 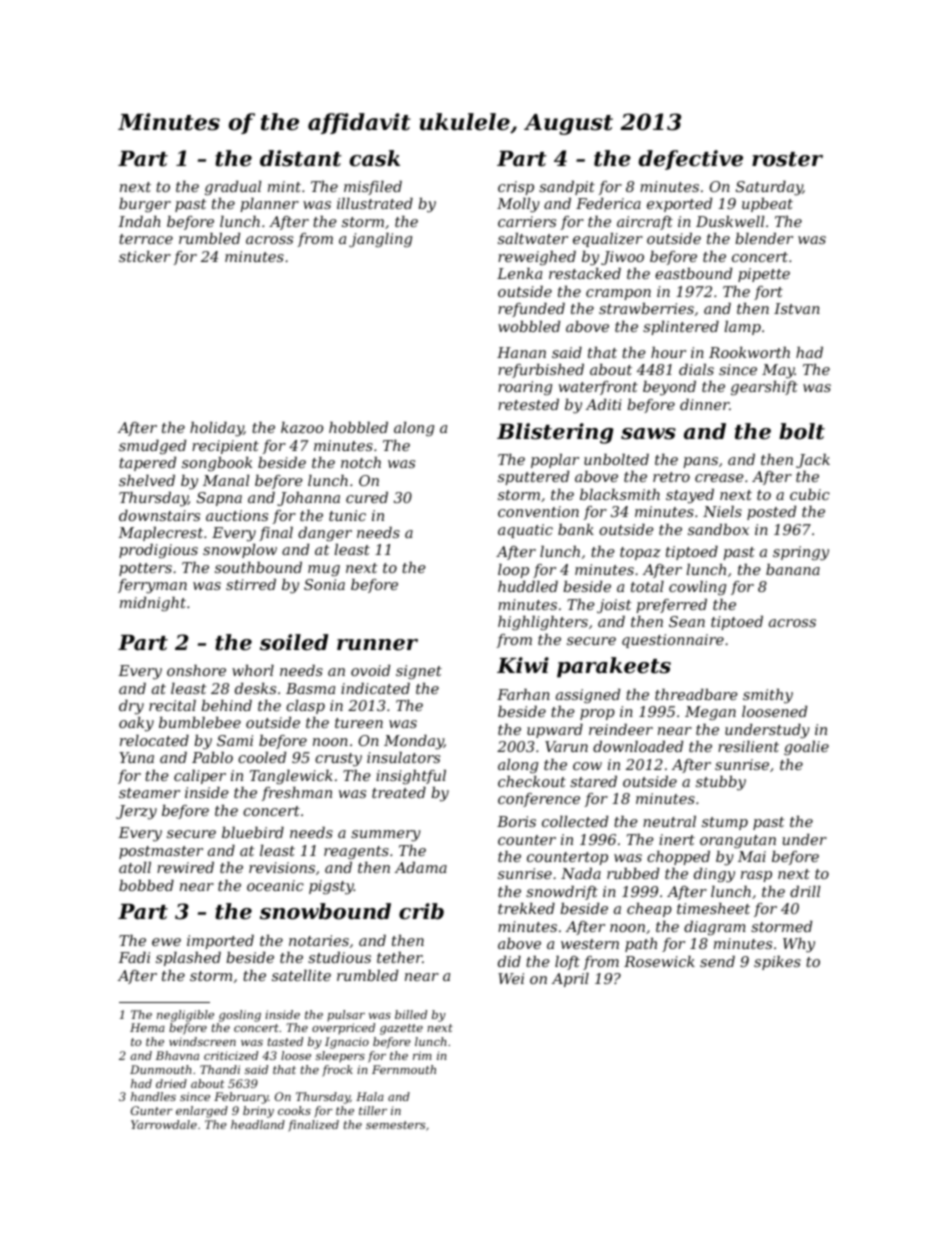 What do you see at coordinates (147, 1027) in the page?
I see `Hema` at bounding box center [147, 1027].
